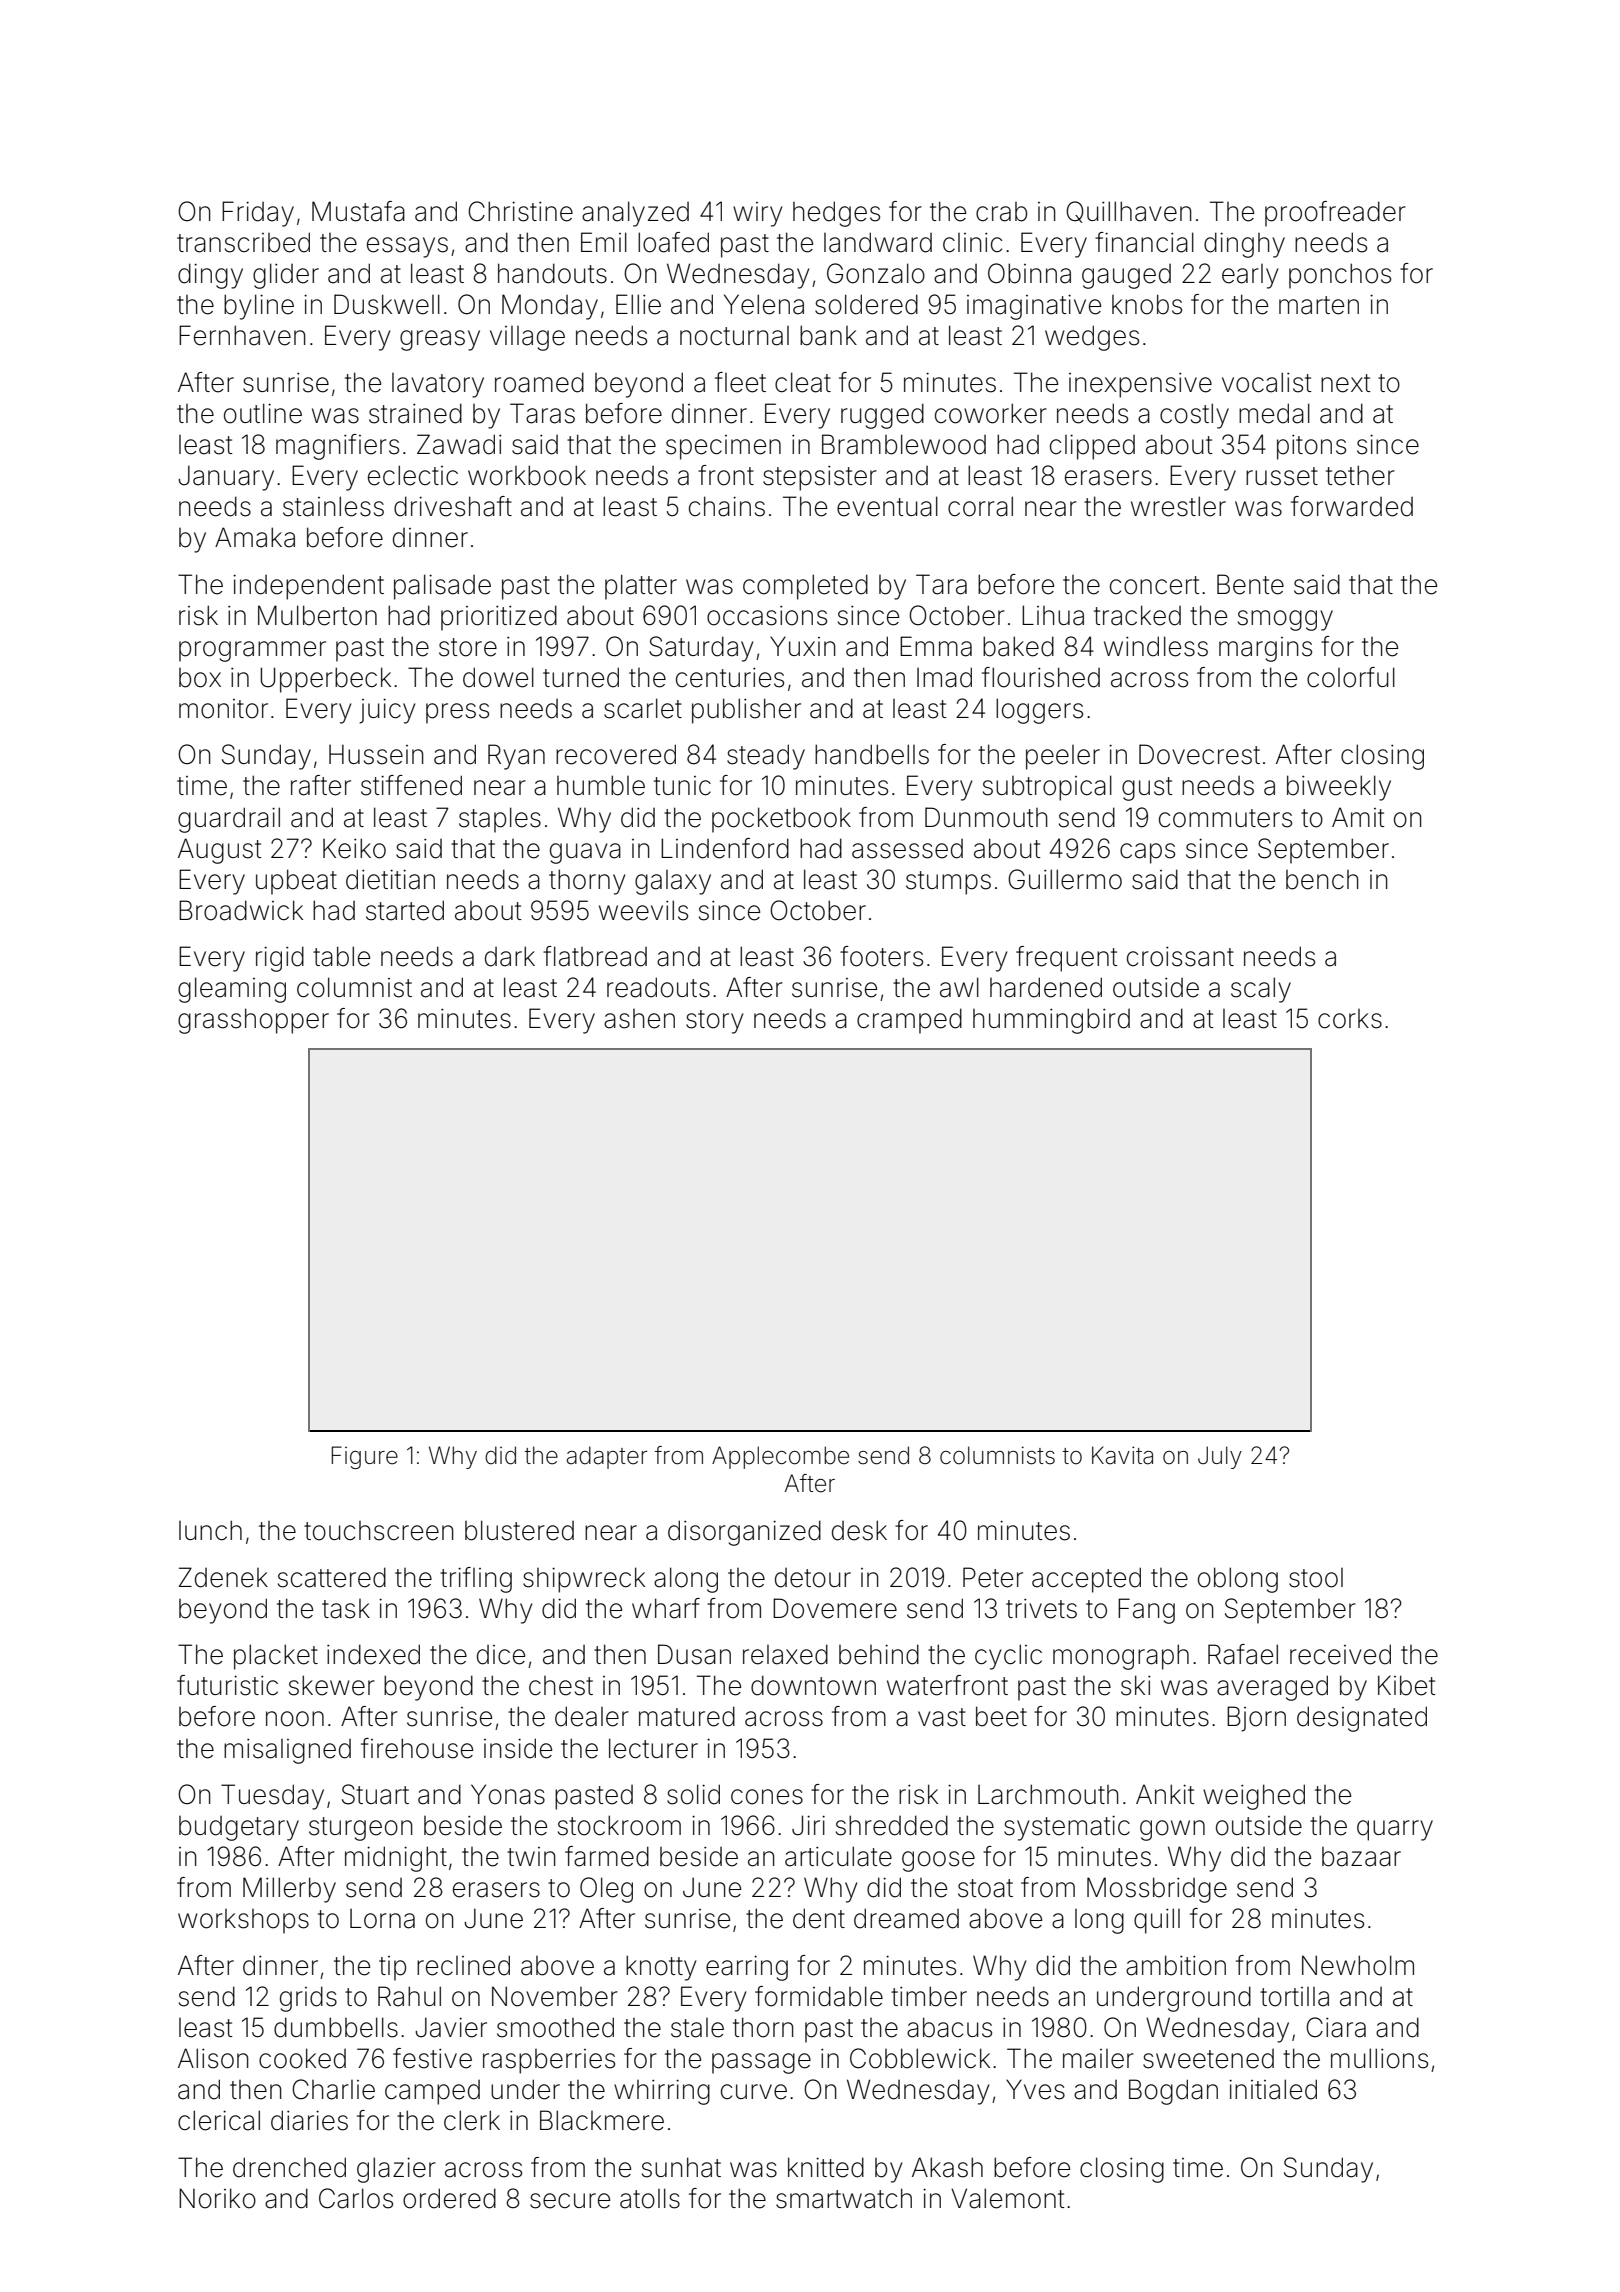  I want to click on solid, so click(693, 1794).
